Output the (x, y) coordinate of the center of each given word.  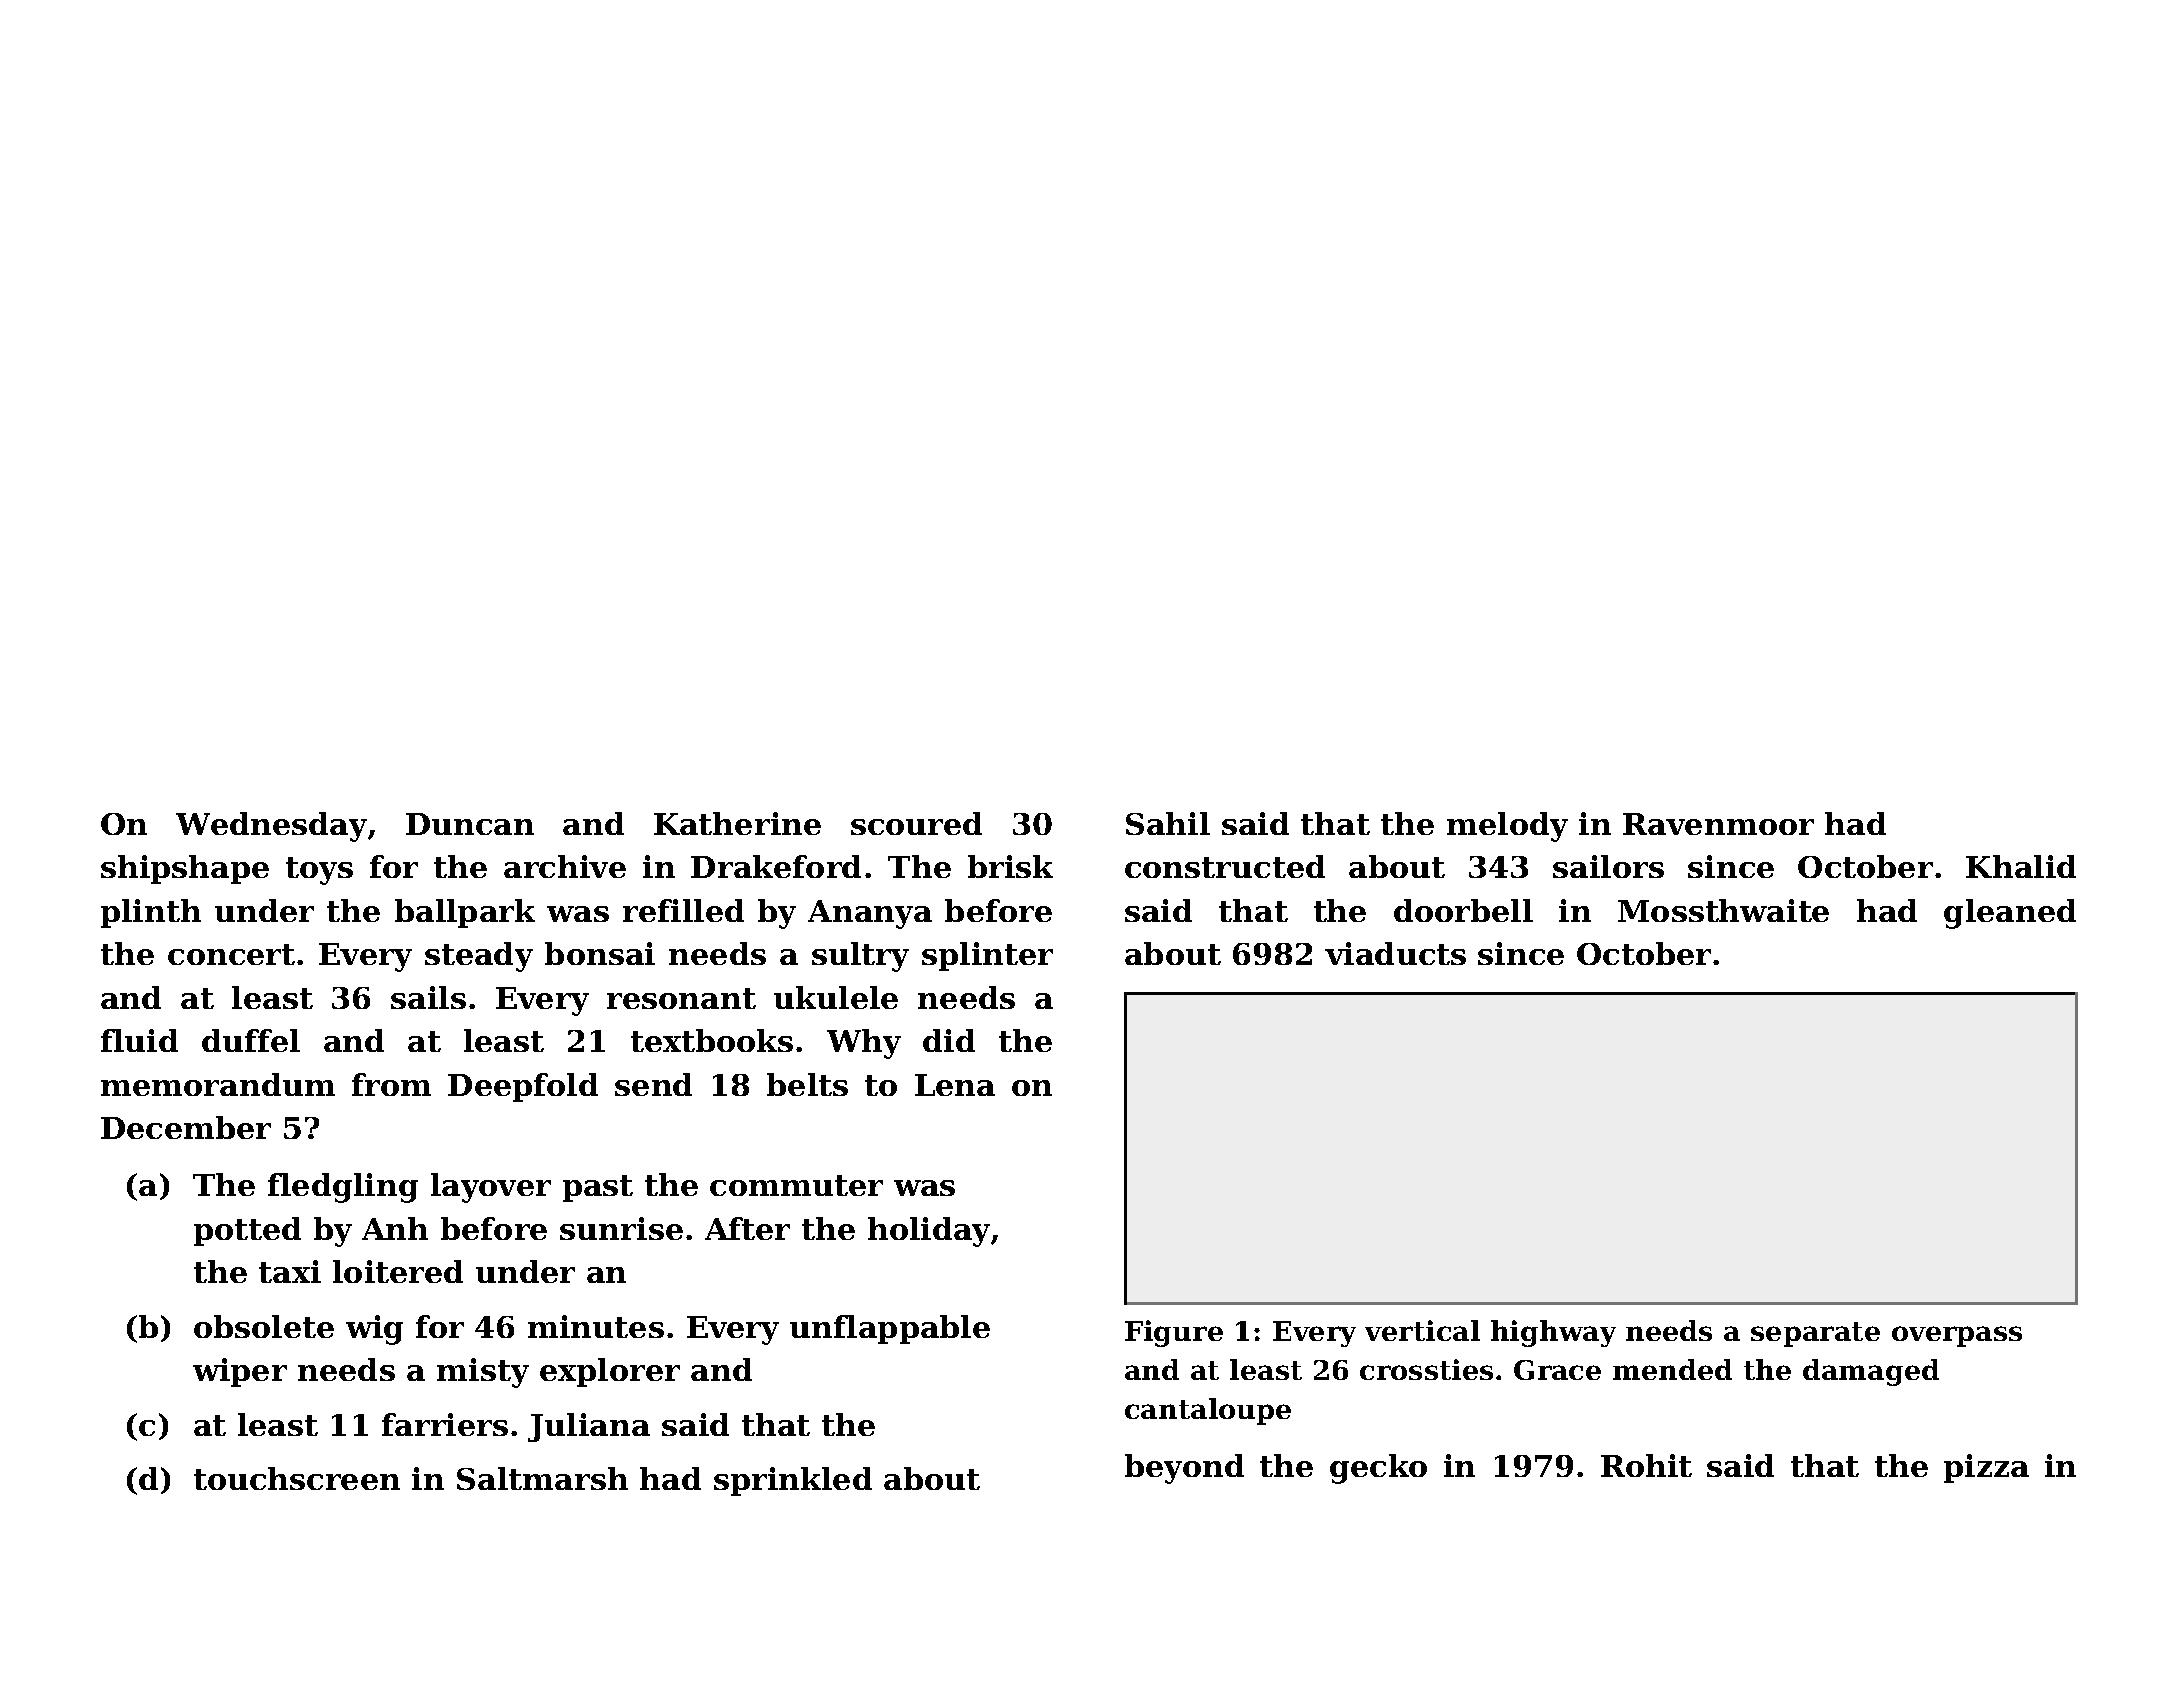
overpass (1957, 1336)
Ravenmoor (1718, 824)
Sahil (1168, 823)
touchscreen (297, 1478)
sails (428, 997)
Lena (955, 1085)
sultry (860, 957)
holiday (929, 1232)
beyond (1184, 1469)
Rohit (1646, 1465)
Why (864, 1044)
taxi (290, 1271)
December (186, 1127)
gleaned (2010, 914)
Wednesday (271, 827)
